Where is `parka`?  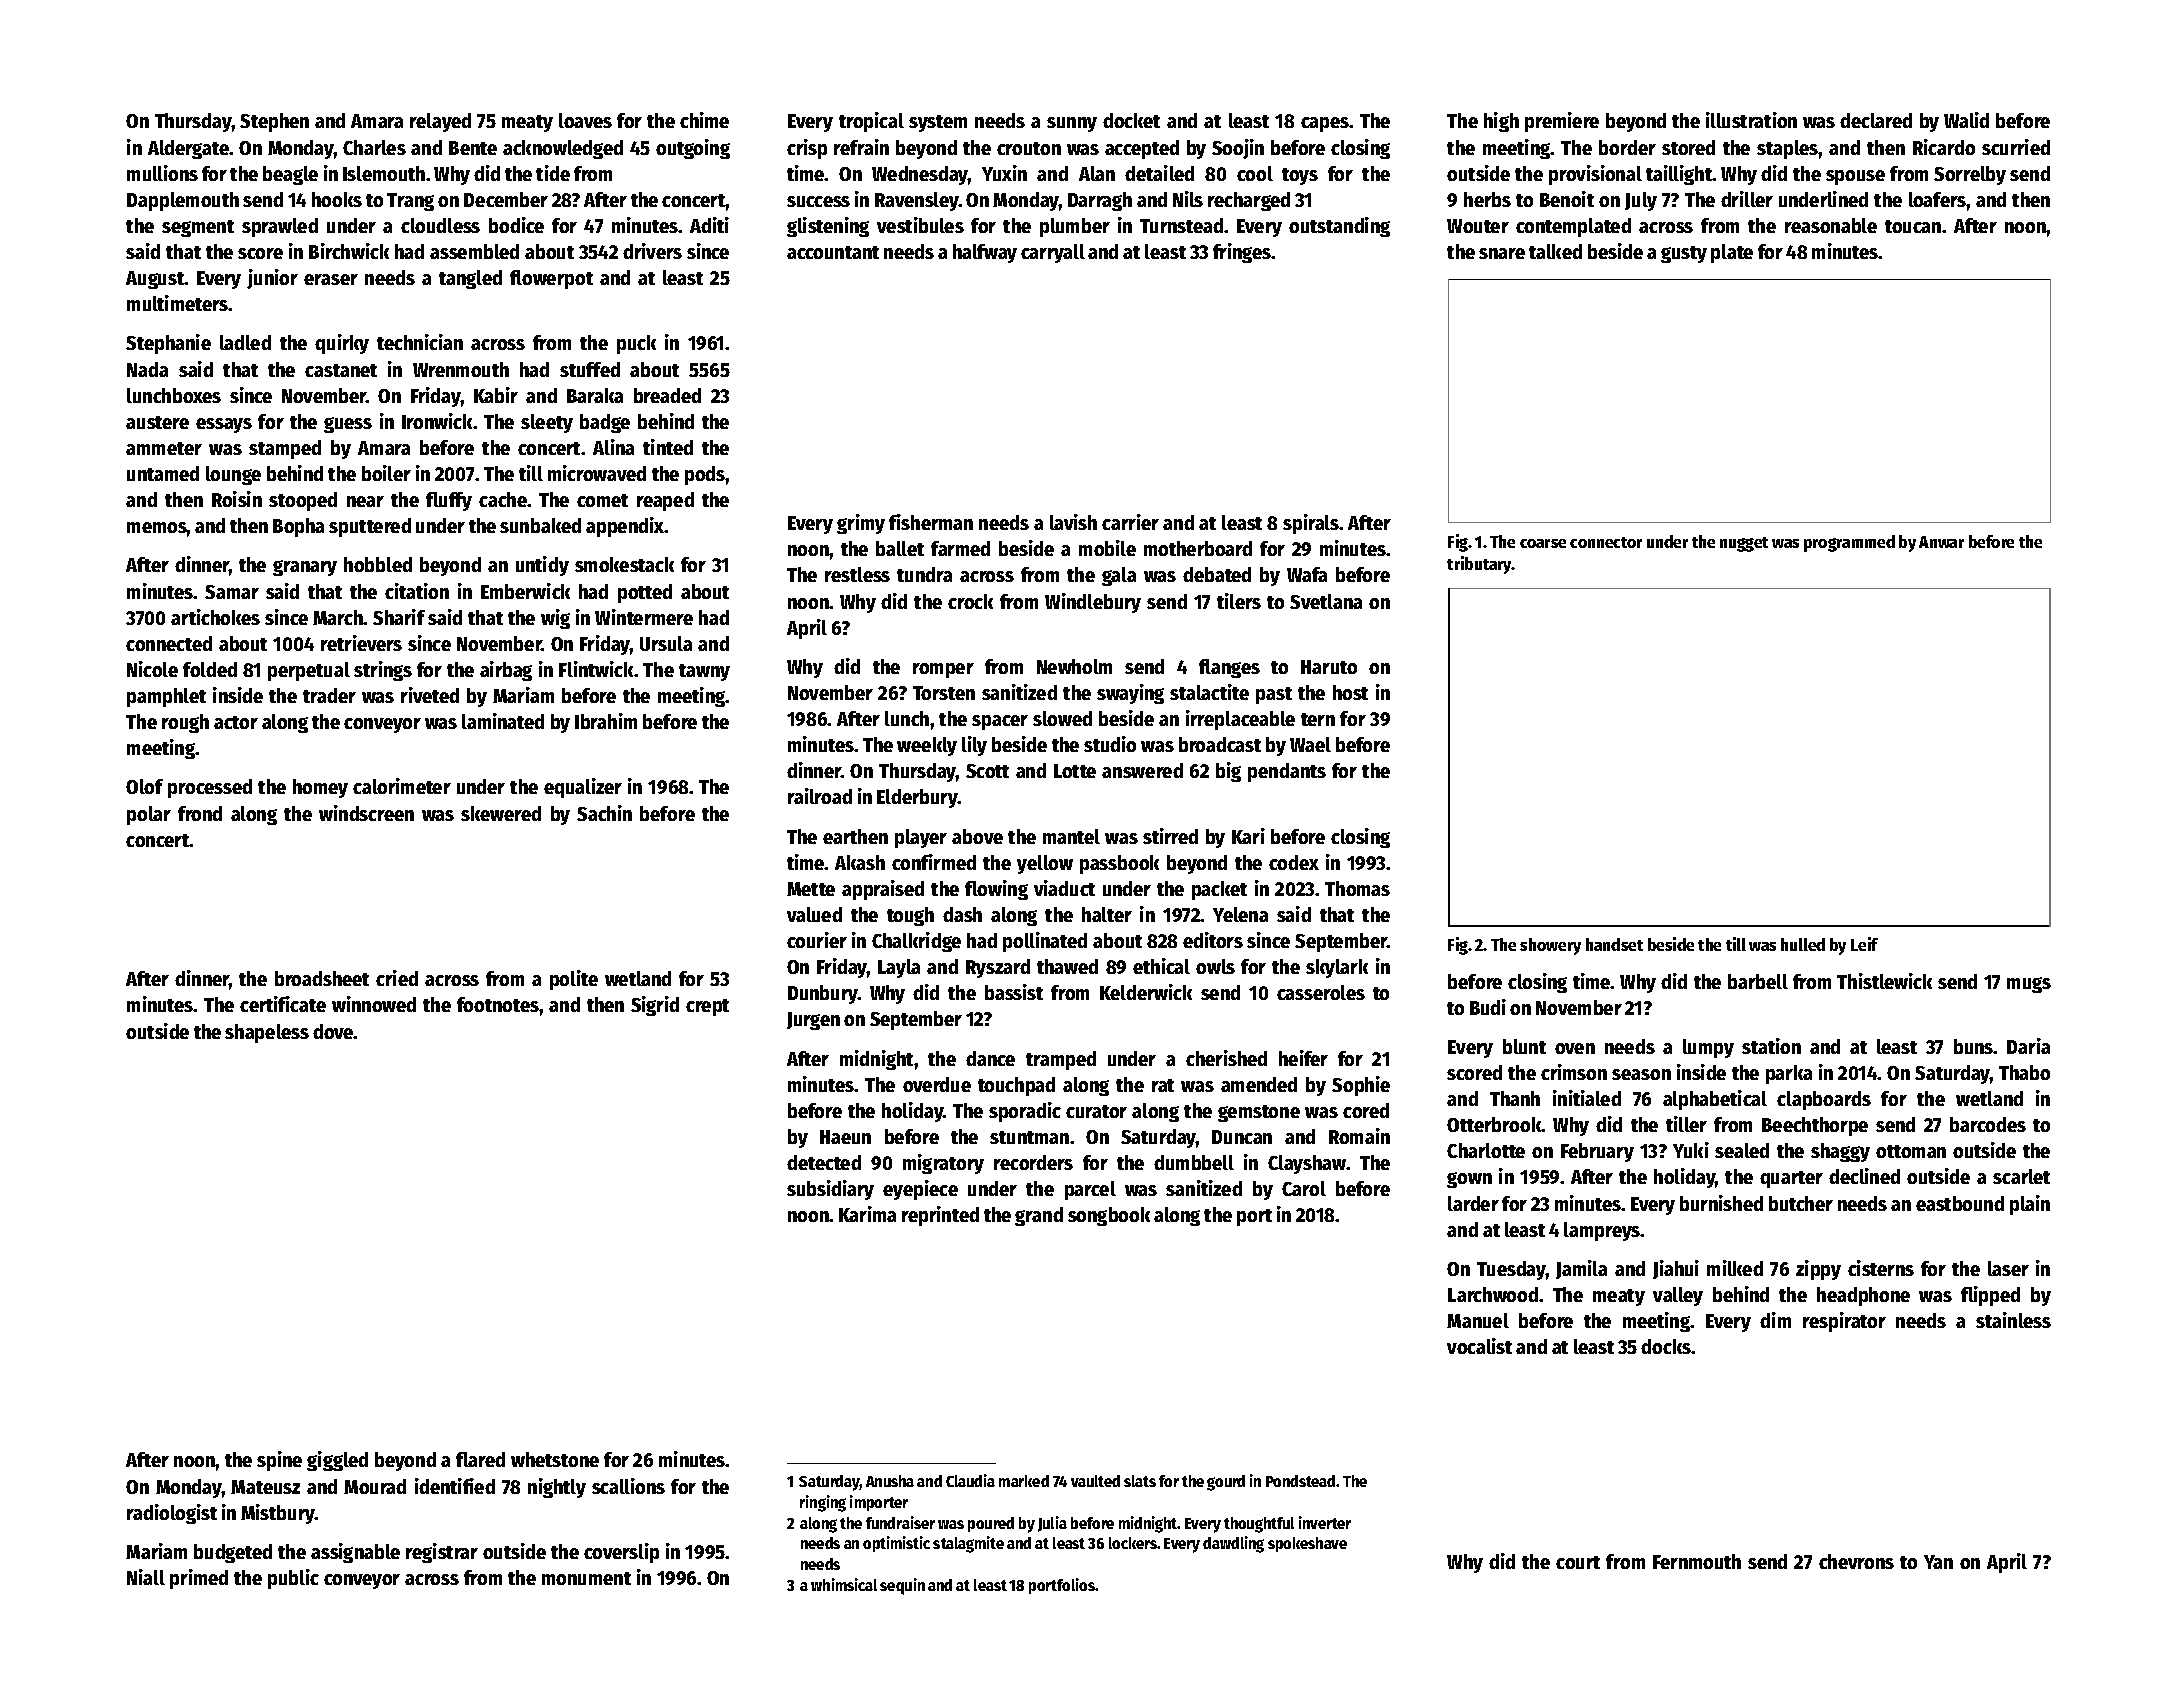 parka is located at coordinates (1789, 1074).
